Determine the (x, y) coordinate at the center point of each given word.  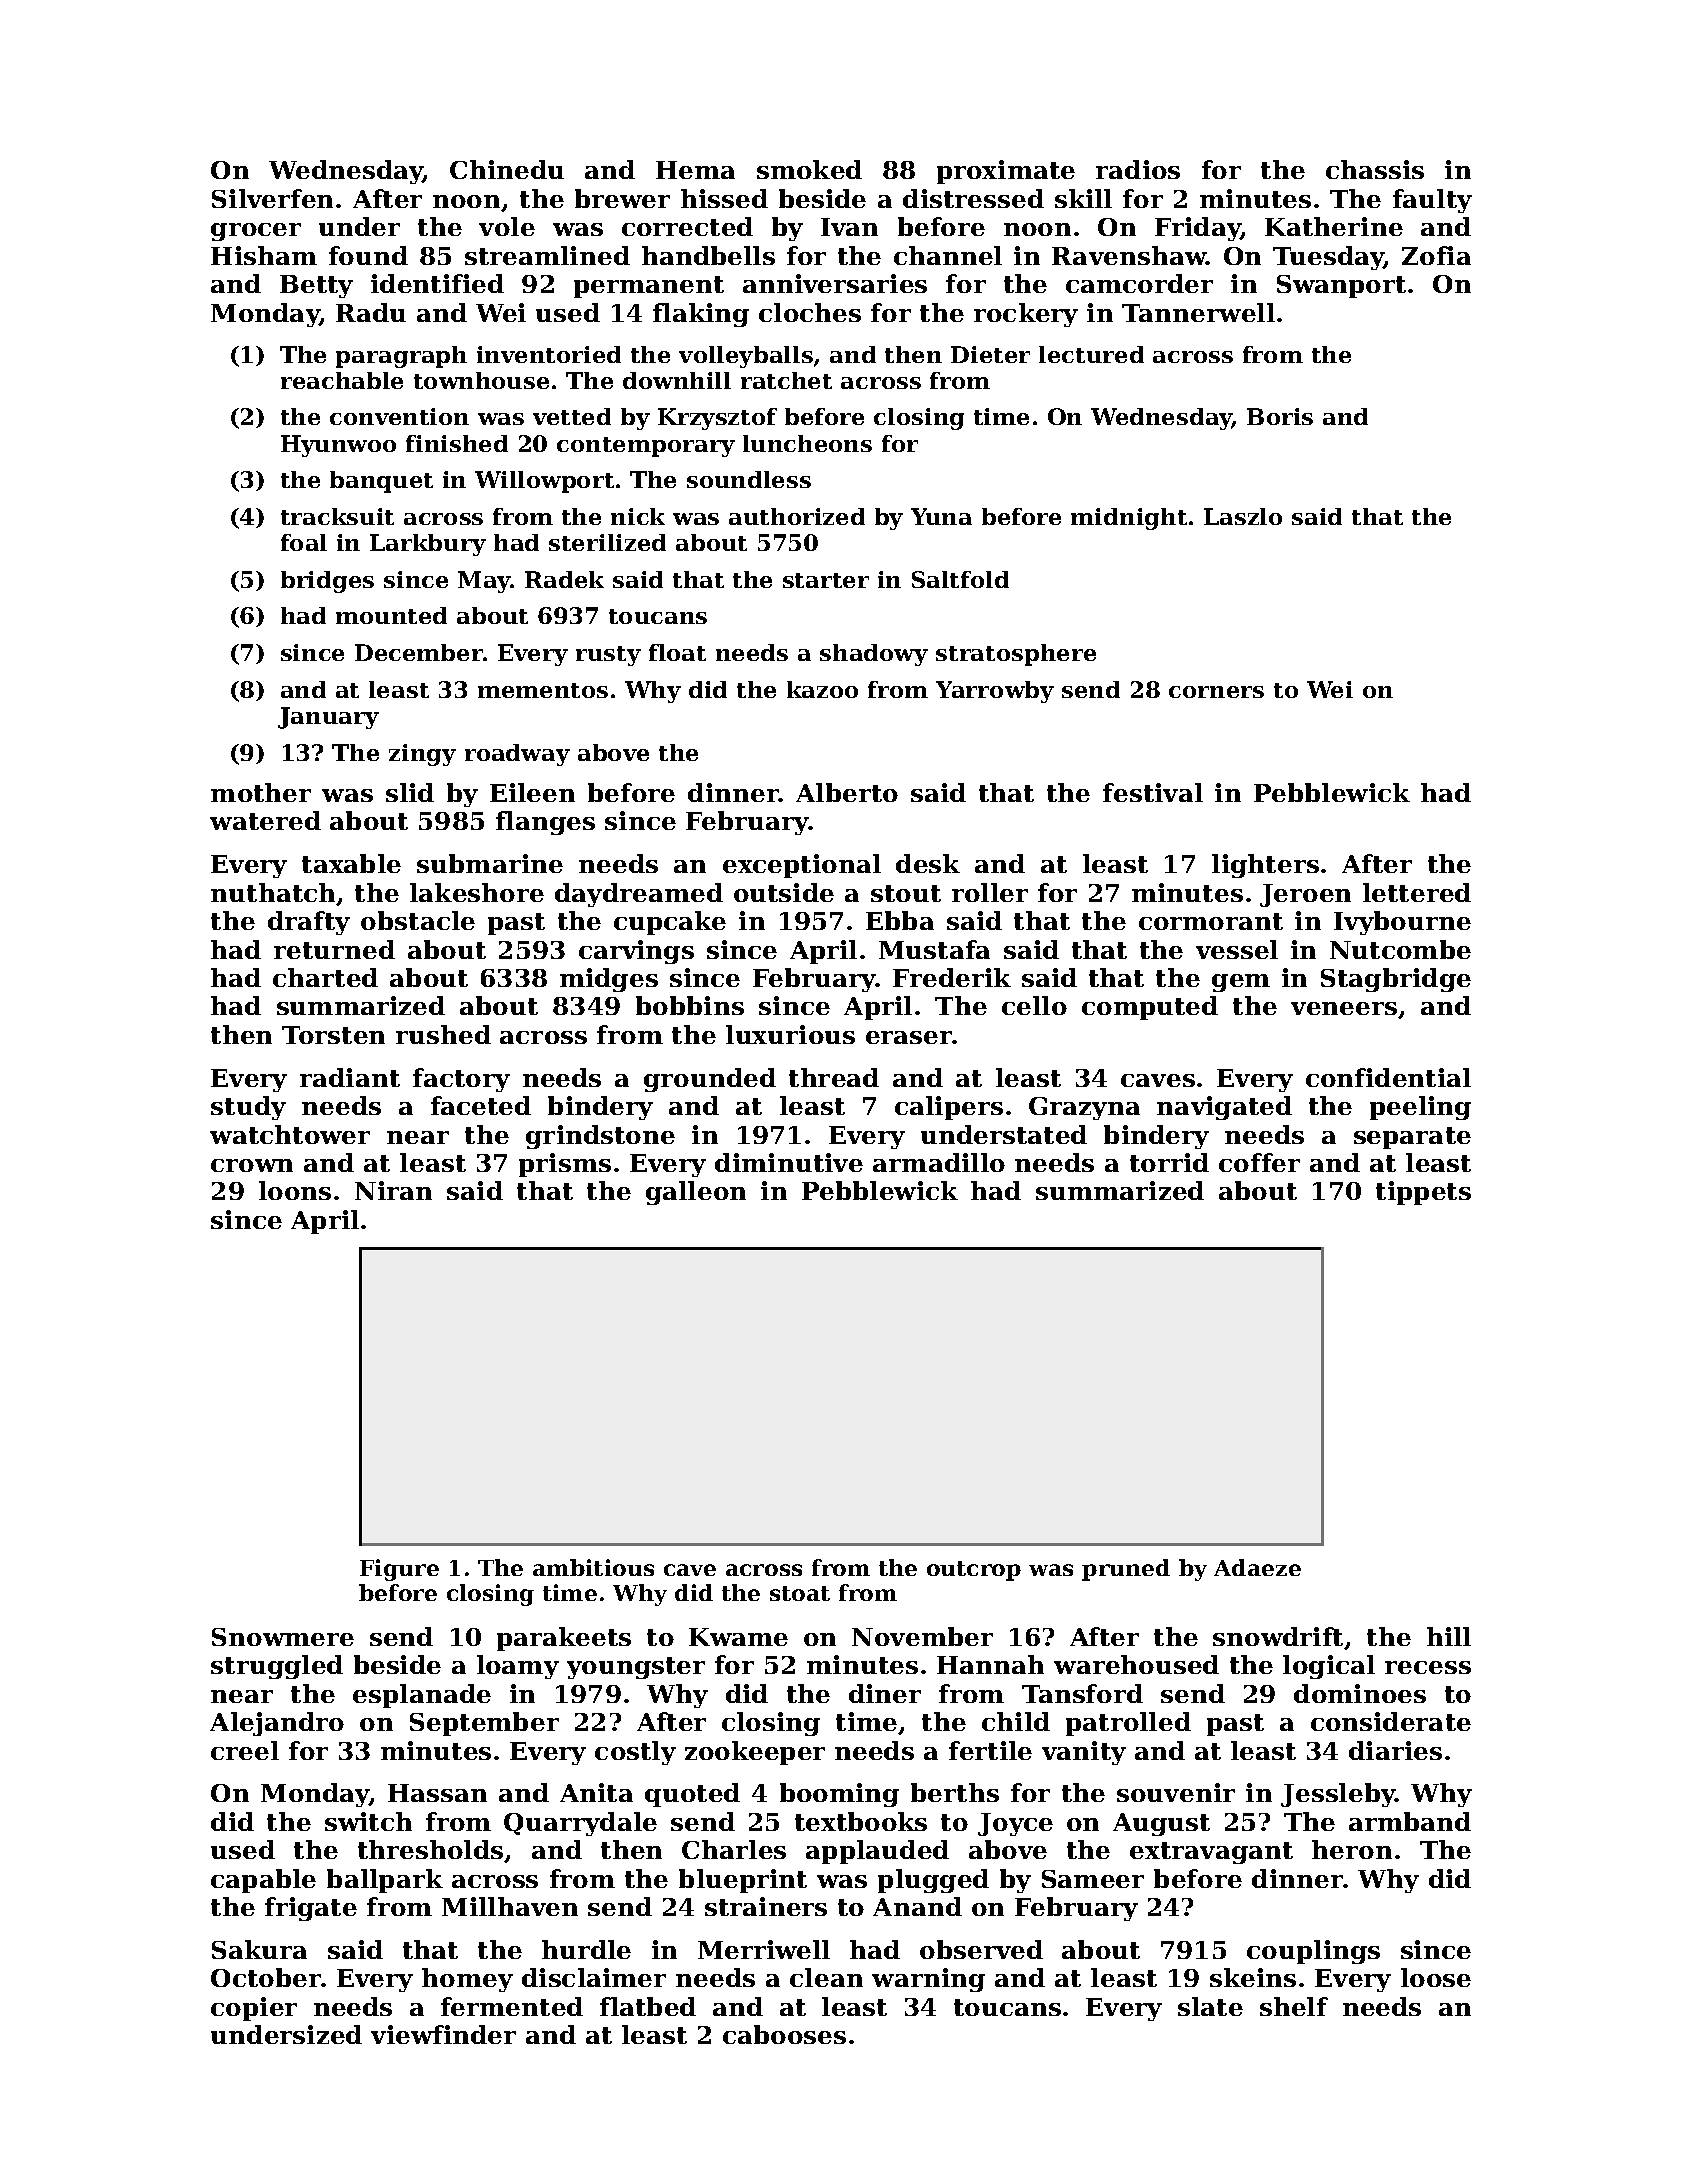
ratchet (786, 380)
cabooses (784, 2034)
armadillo (939, 1162)
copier (254, 2009)
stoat (800, 1593)
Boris (1280, 416)
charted (325, 977)
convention (399, 416)
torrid (1169, 1162)
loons (295, 1190)
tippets (1423, 1193)
